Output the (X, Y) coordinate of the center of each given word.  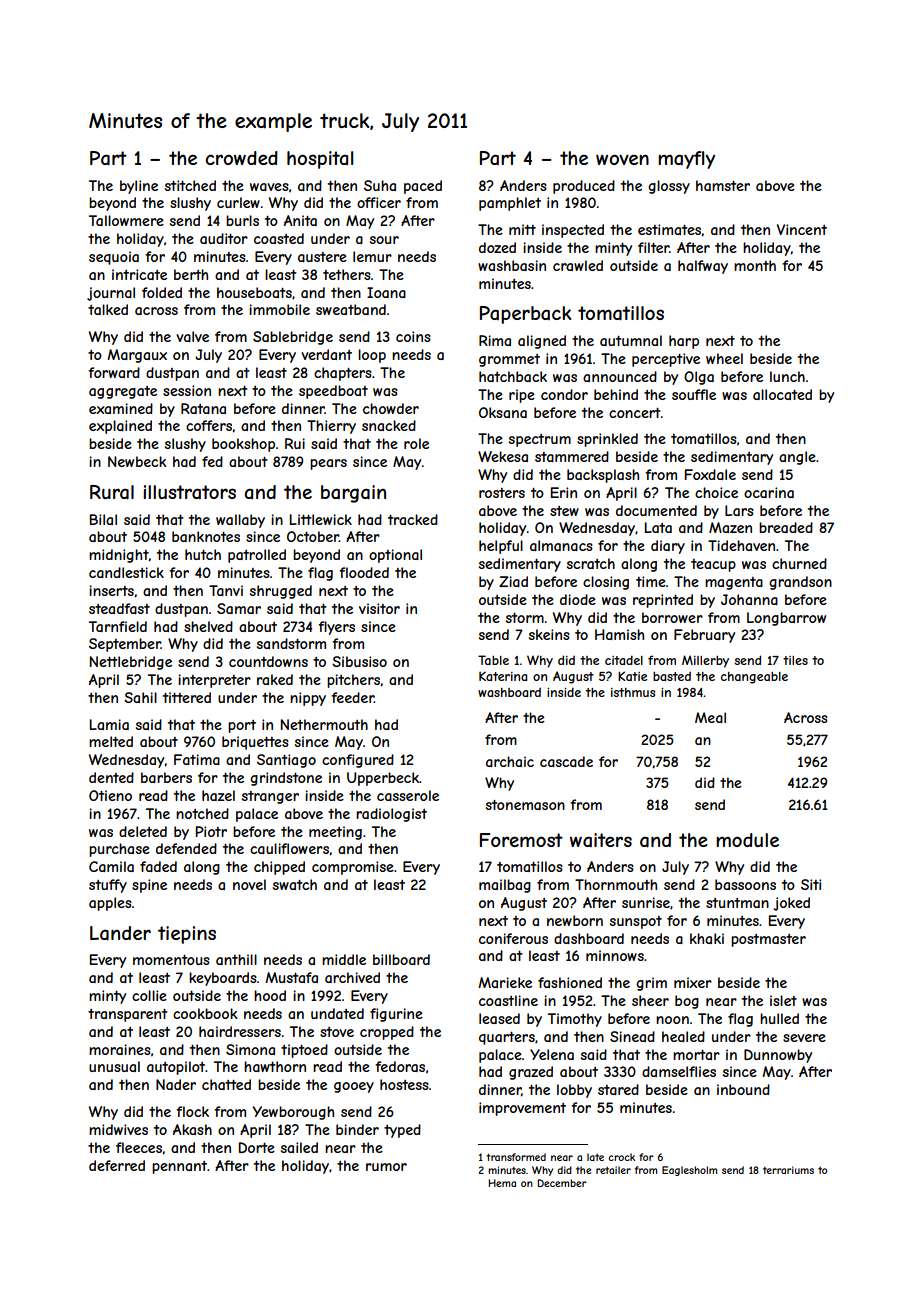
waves (269, 187)
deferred (117, 1165)
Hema (502, 1183)
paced (423, 187)
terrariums (788, 1170)
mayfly (686, 160)
